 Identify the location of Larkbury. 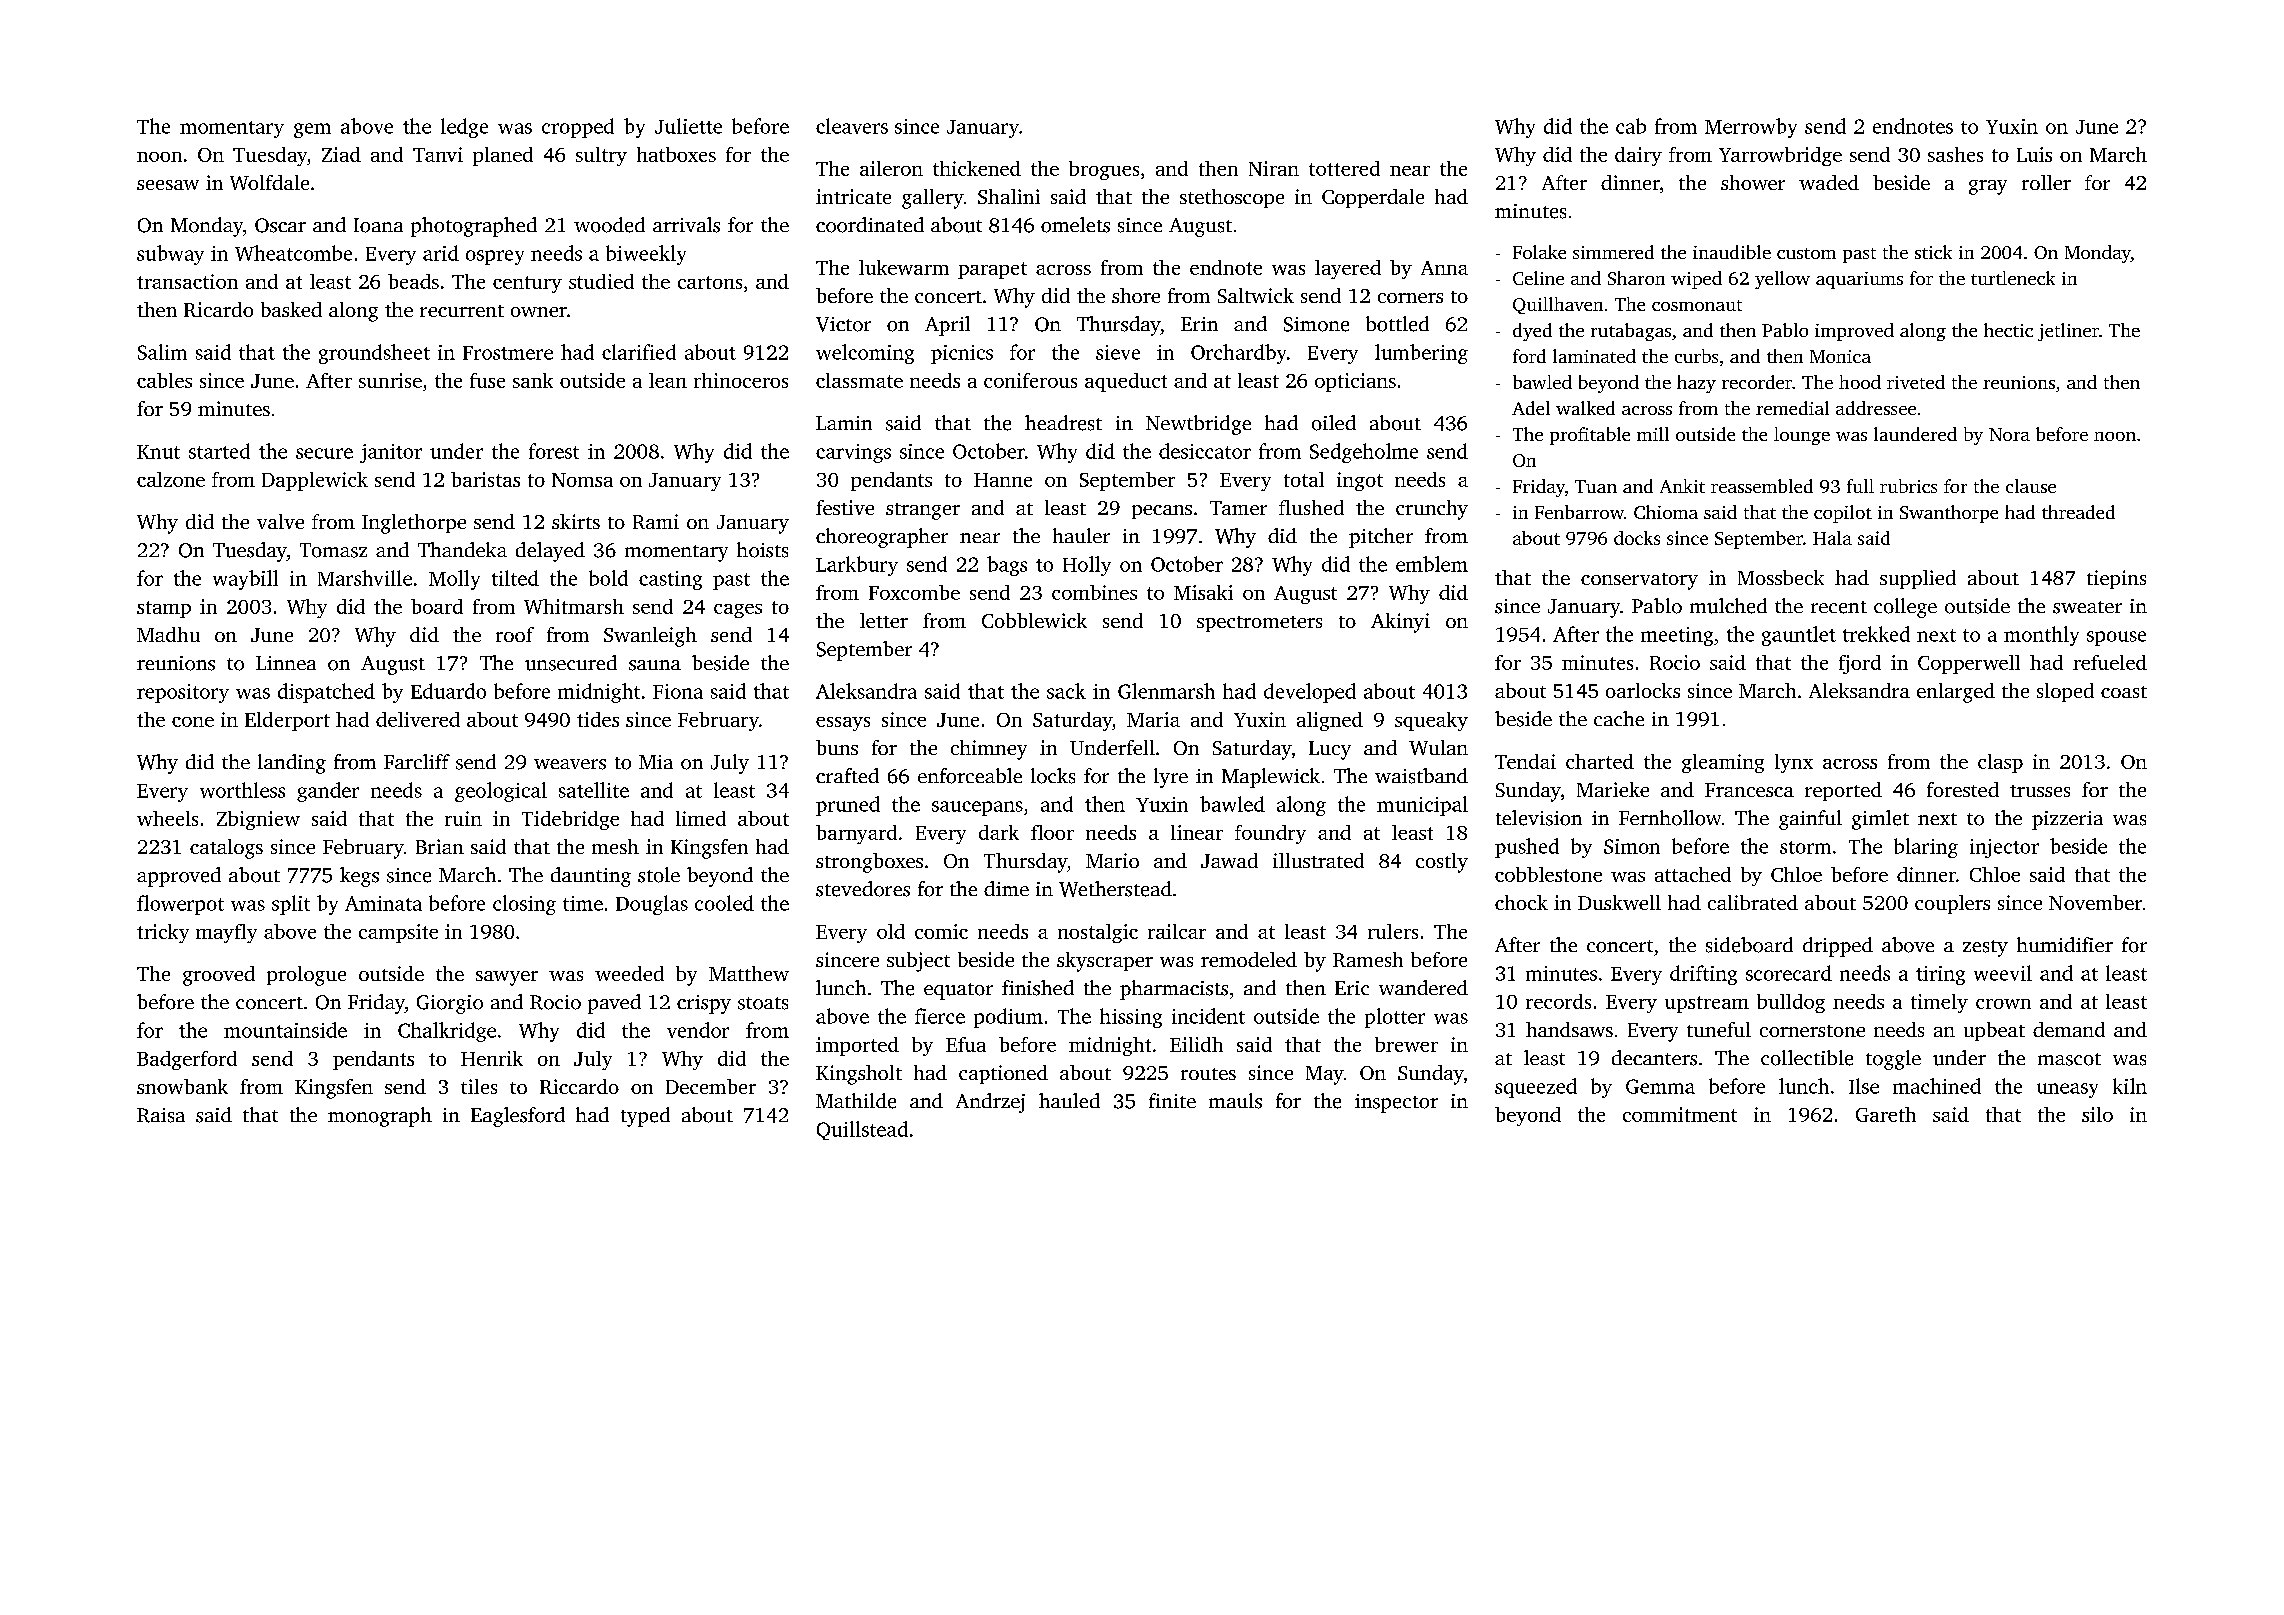
(857, 566).
